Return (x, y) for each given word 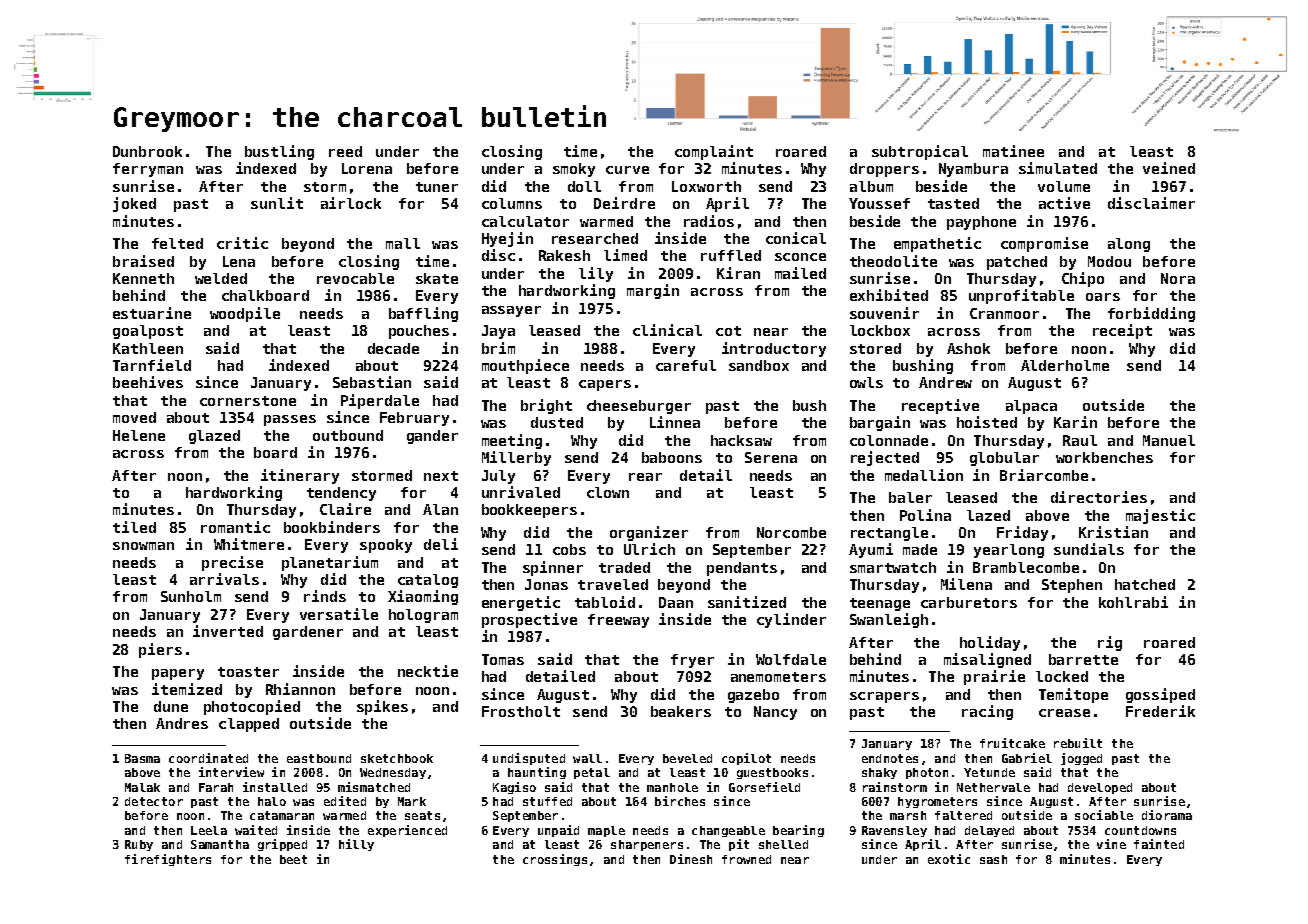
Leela (209, 830)
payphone (981, 223)
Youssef (879, 203)
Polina (925, 515)
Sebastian (372, 382)
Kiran (738, 273)
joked (134, 204)
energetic (521, 603)
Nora (1178, 278)
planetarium (330, 563)
